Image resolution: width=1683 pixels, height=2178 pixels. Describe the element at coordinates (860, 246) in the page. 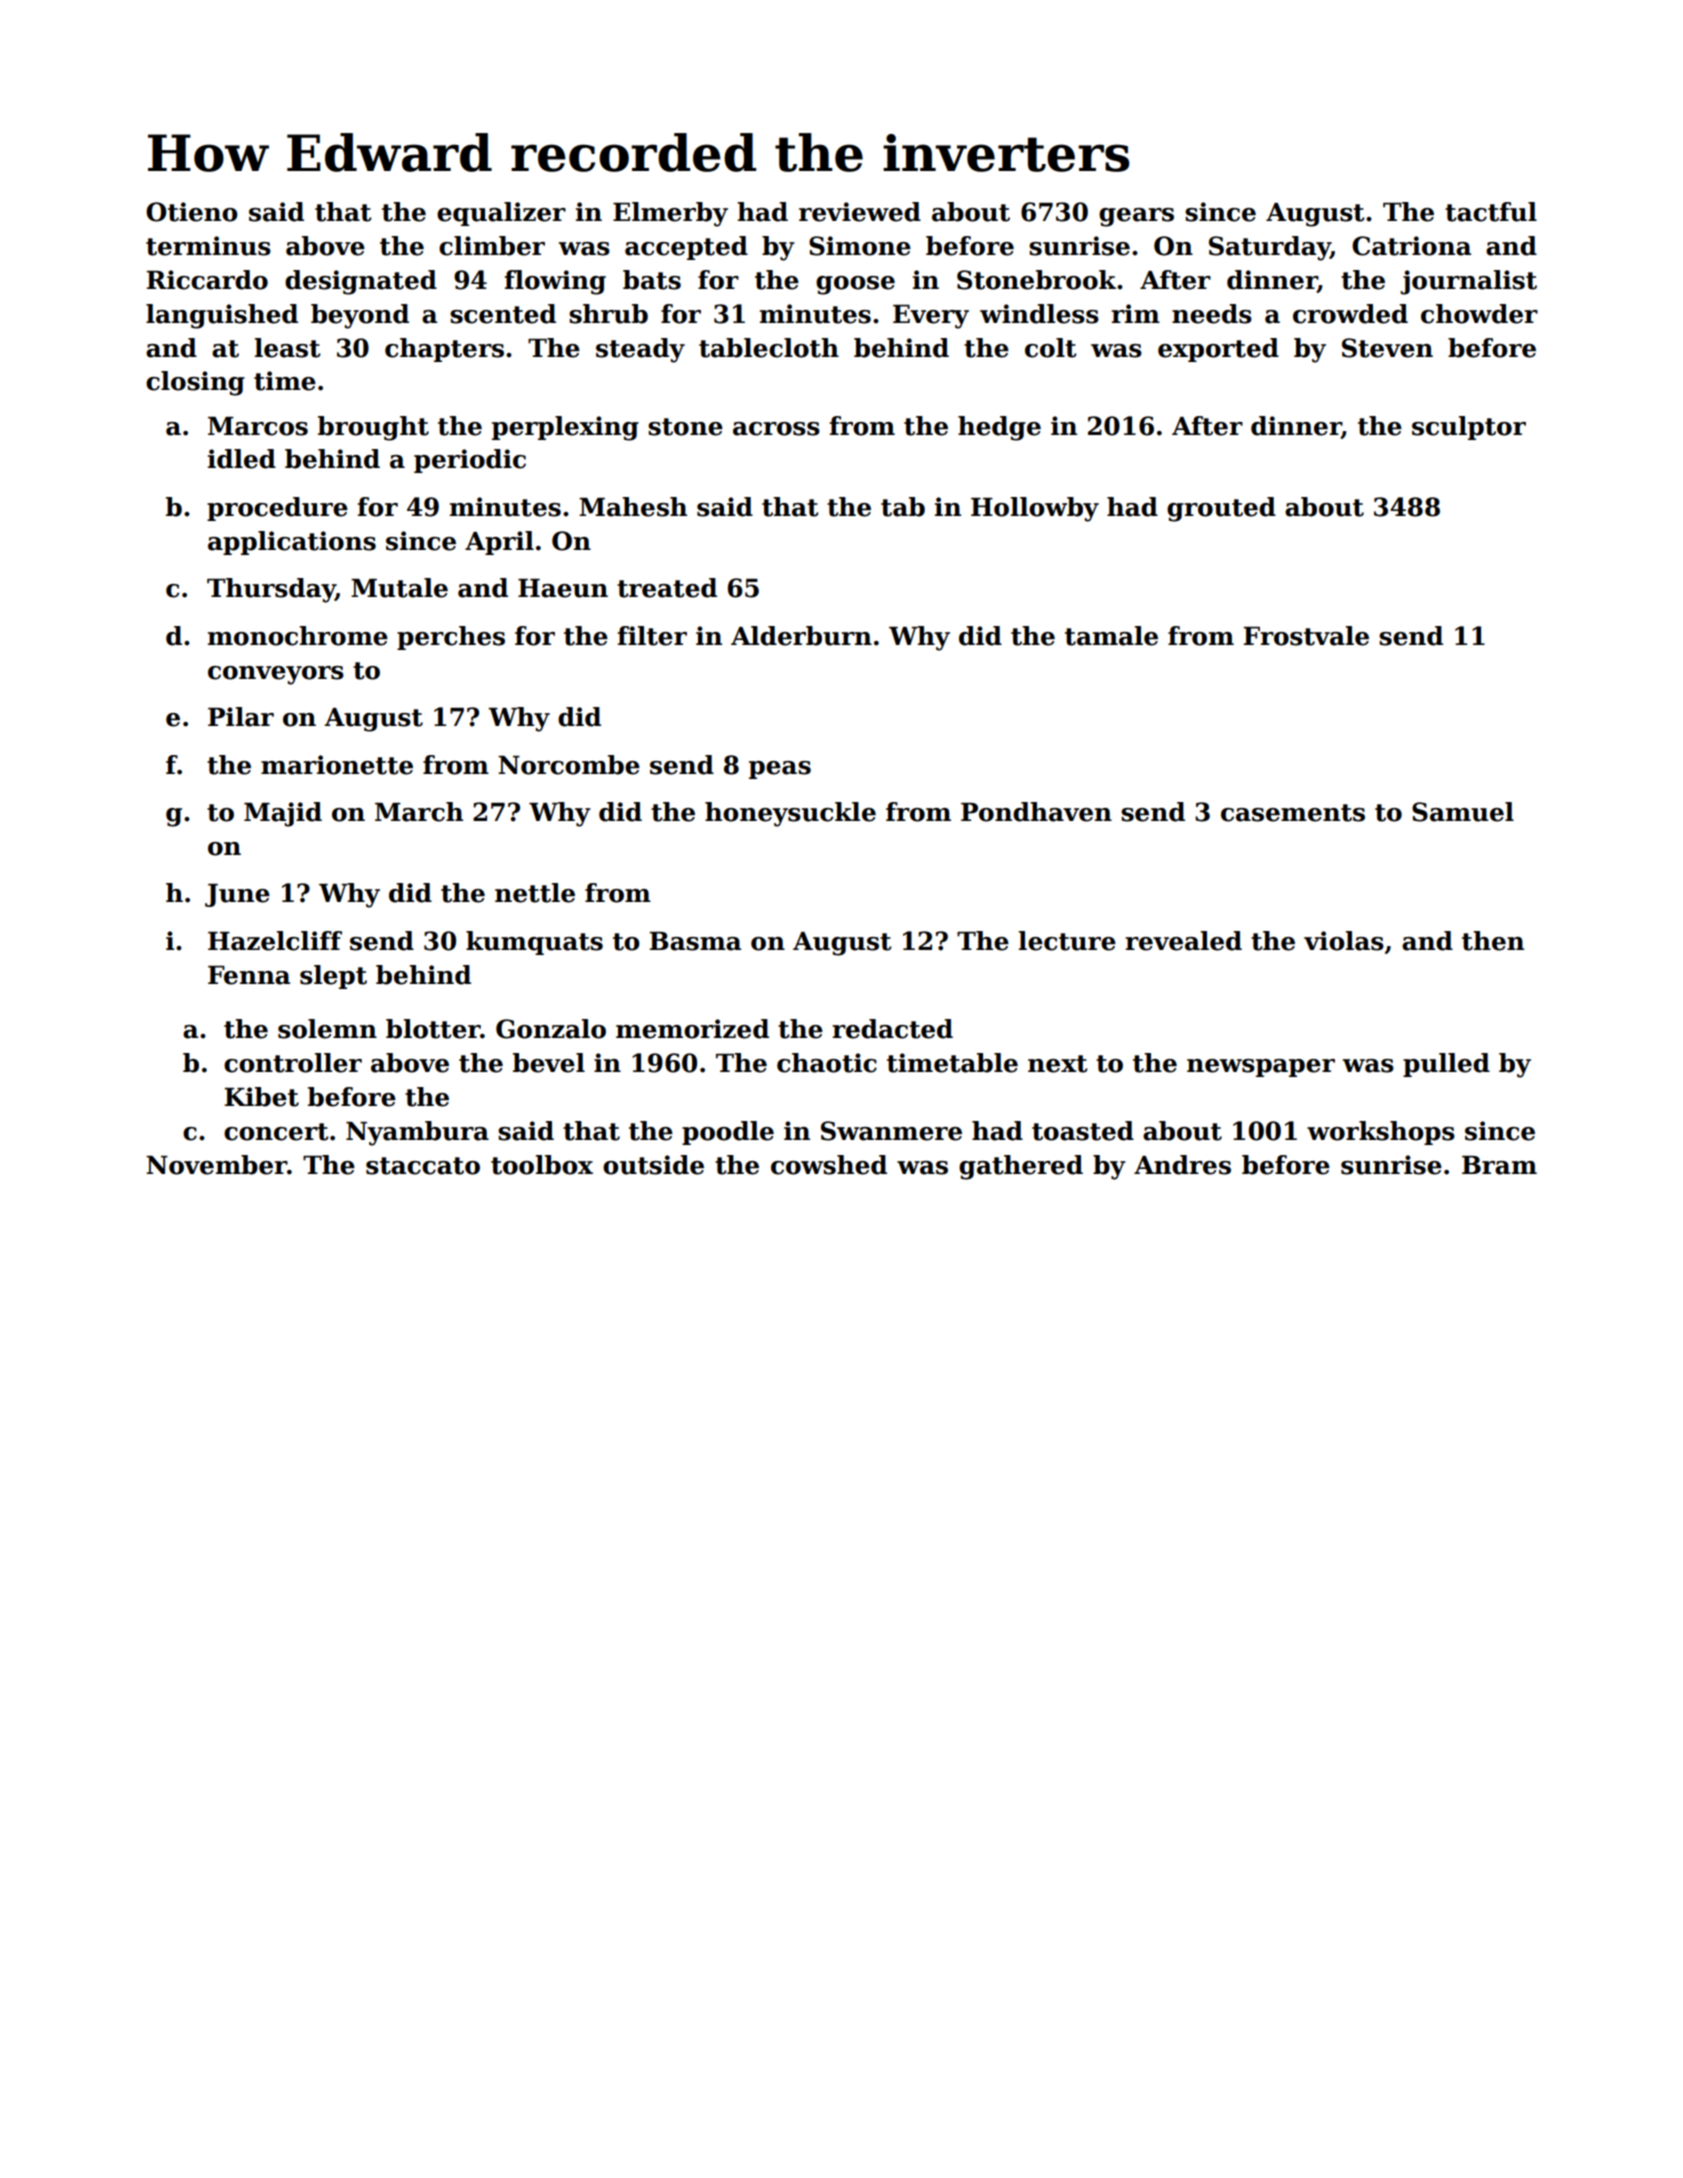

I see `Simone` at that location.
